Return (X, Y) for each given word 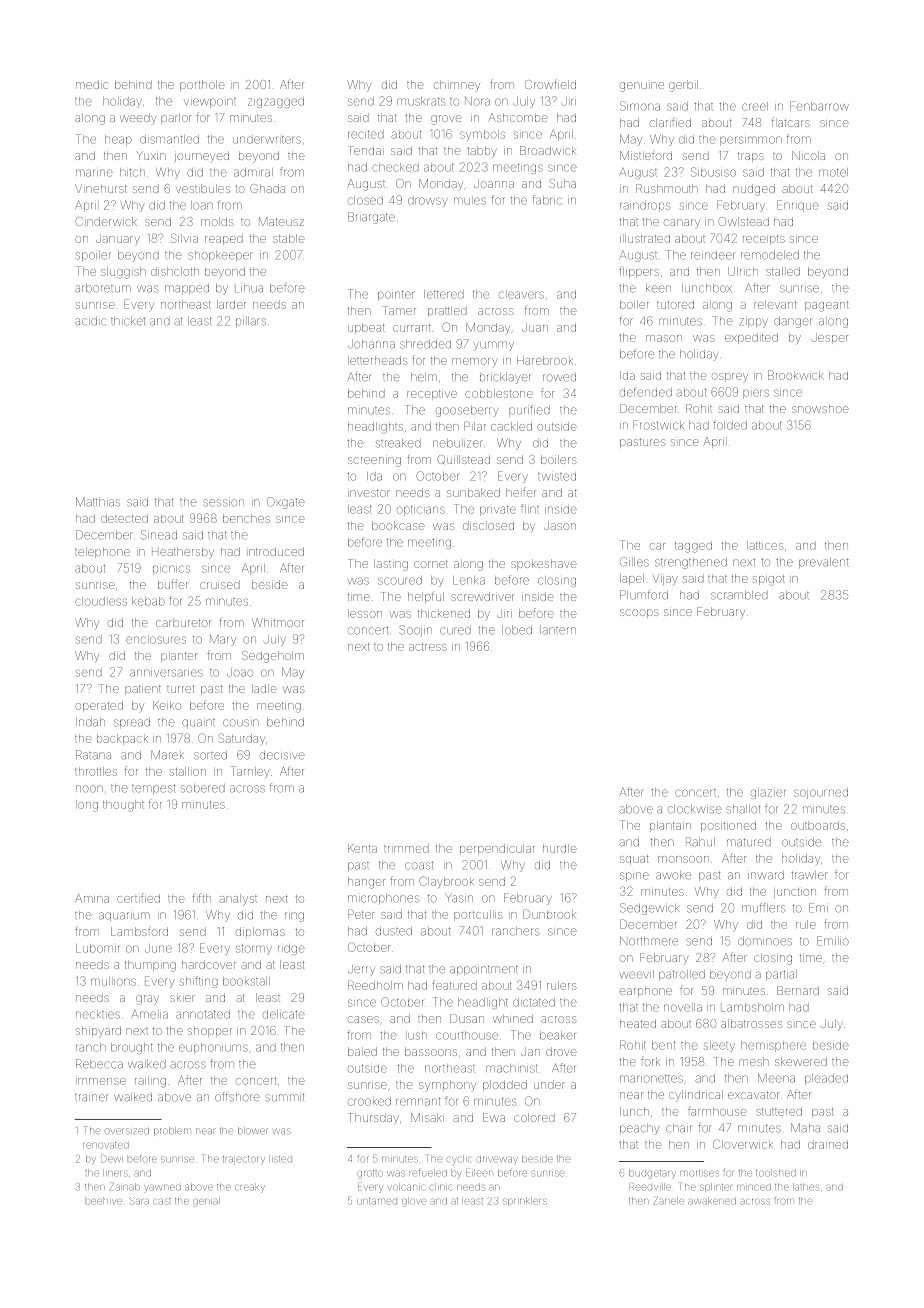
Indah (90, 722)
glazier (768, 793)
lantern (558, 630)
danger (793, 322)
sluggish (123, 273)
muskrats (421, 101)
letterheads (377, 360)
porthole (202, 85)
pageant (827, 306)
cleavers (521, 295)
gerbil (683, 86)
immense (102, 1081)
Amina (92, 898)
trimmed (406, 848)
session (223, 503)
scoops (639, 613)
